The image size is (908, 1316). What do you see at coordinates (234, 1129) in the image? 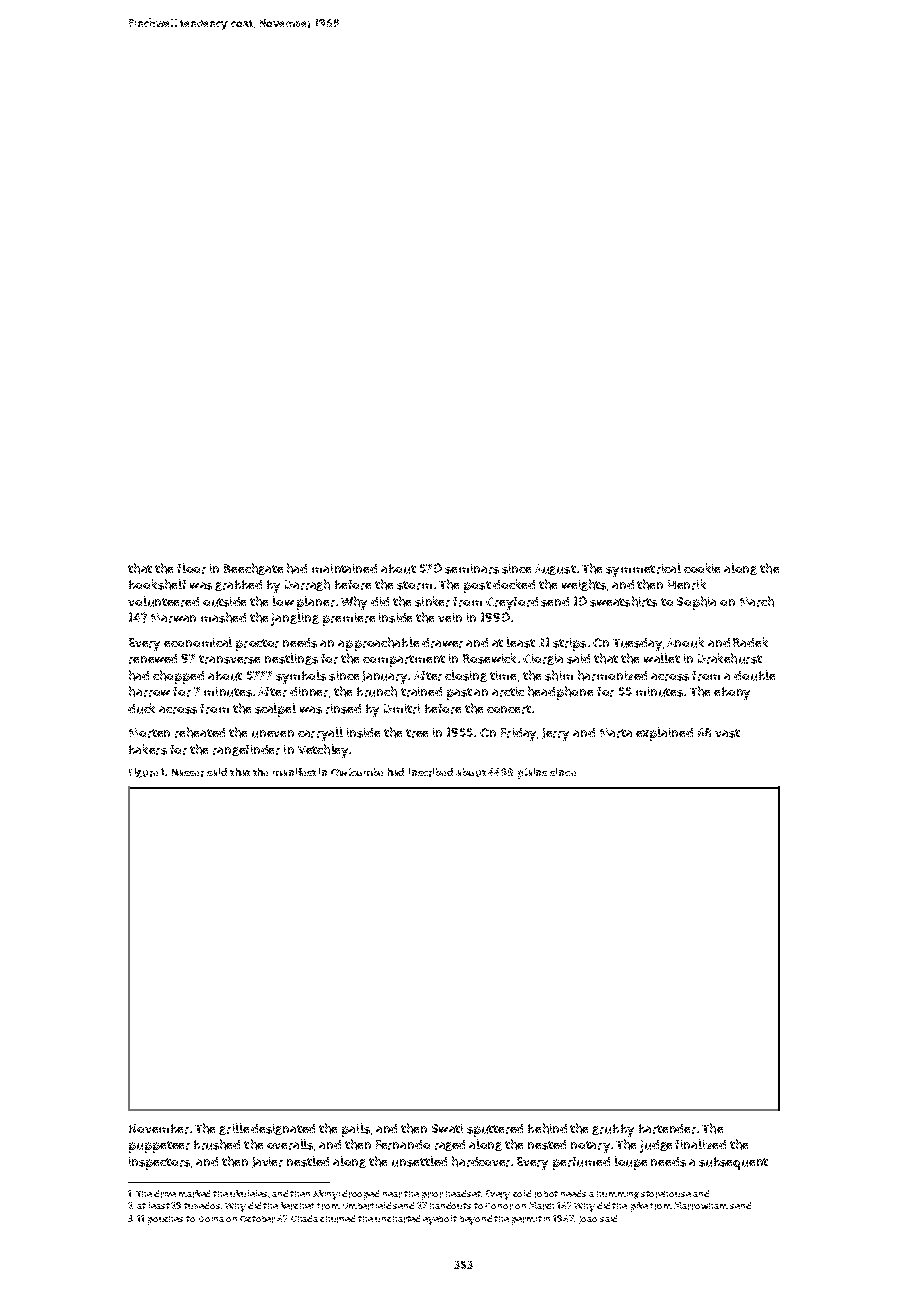
I see `grille` at bounding box center [234, 1129].
